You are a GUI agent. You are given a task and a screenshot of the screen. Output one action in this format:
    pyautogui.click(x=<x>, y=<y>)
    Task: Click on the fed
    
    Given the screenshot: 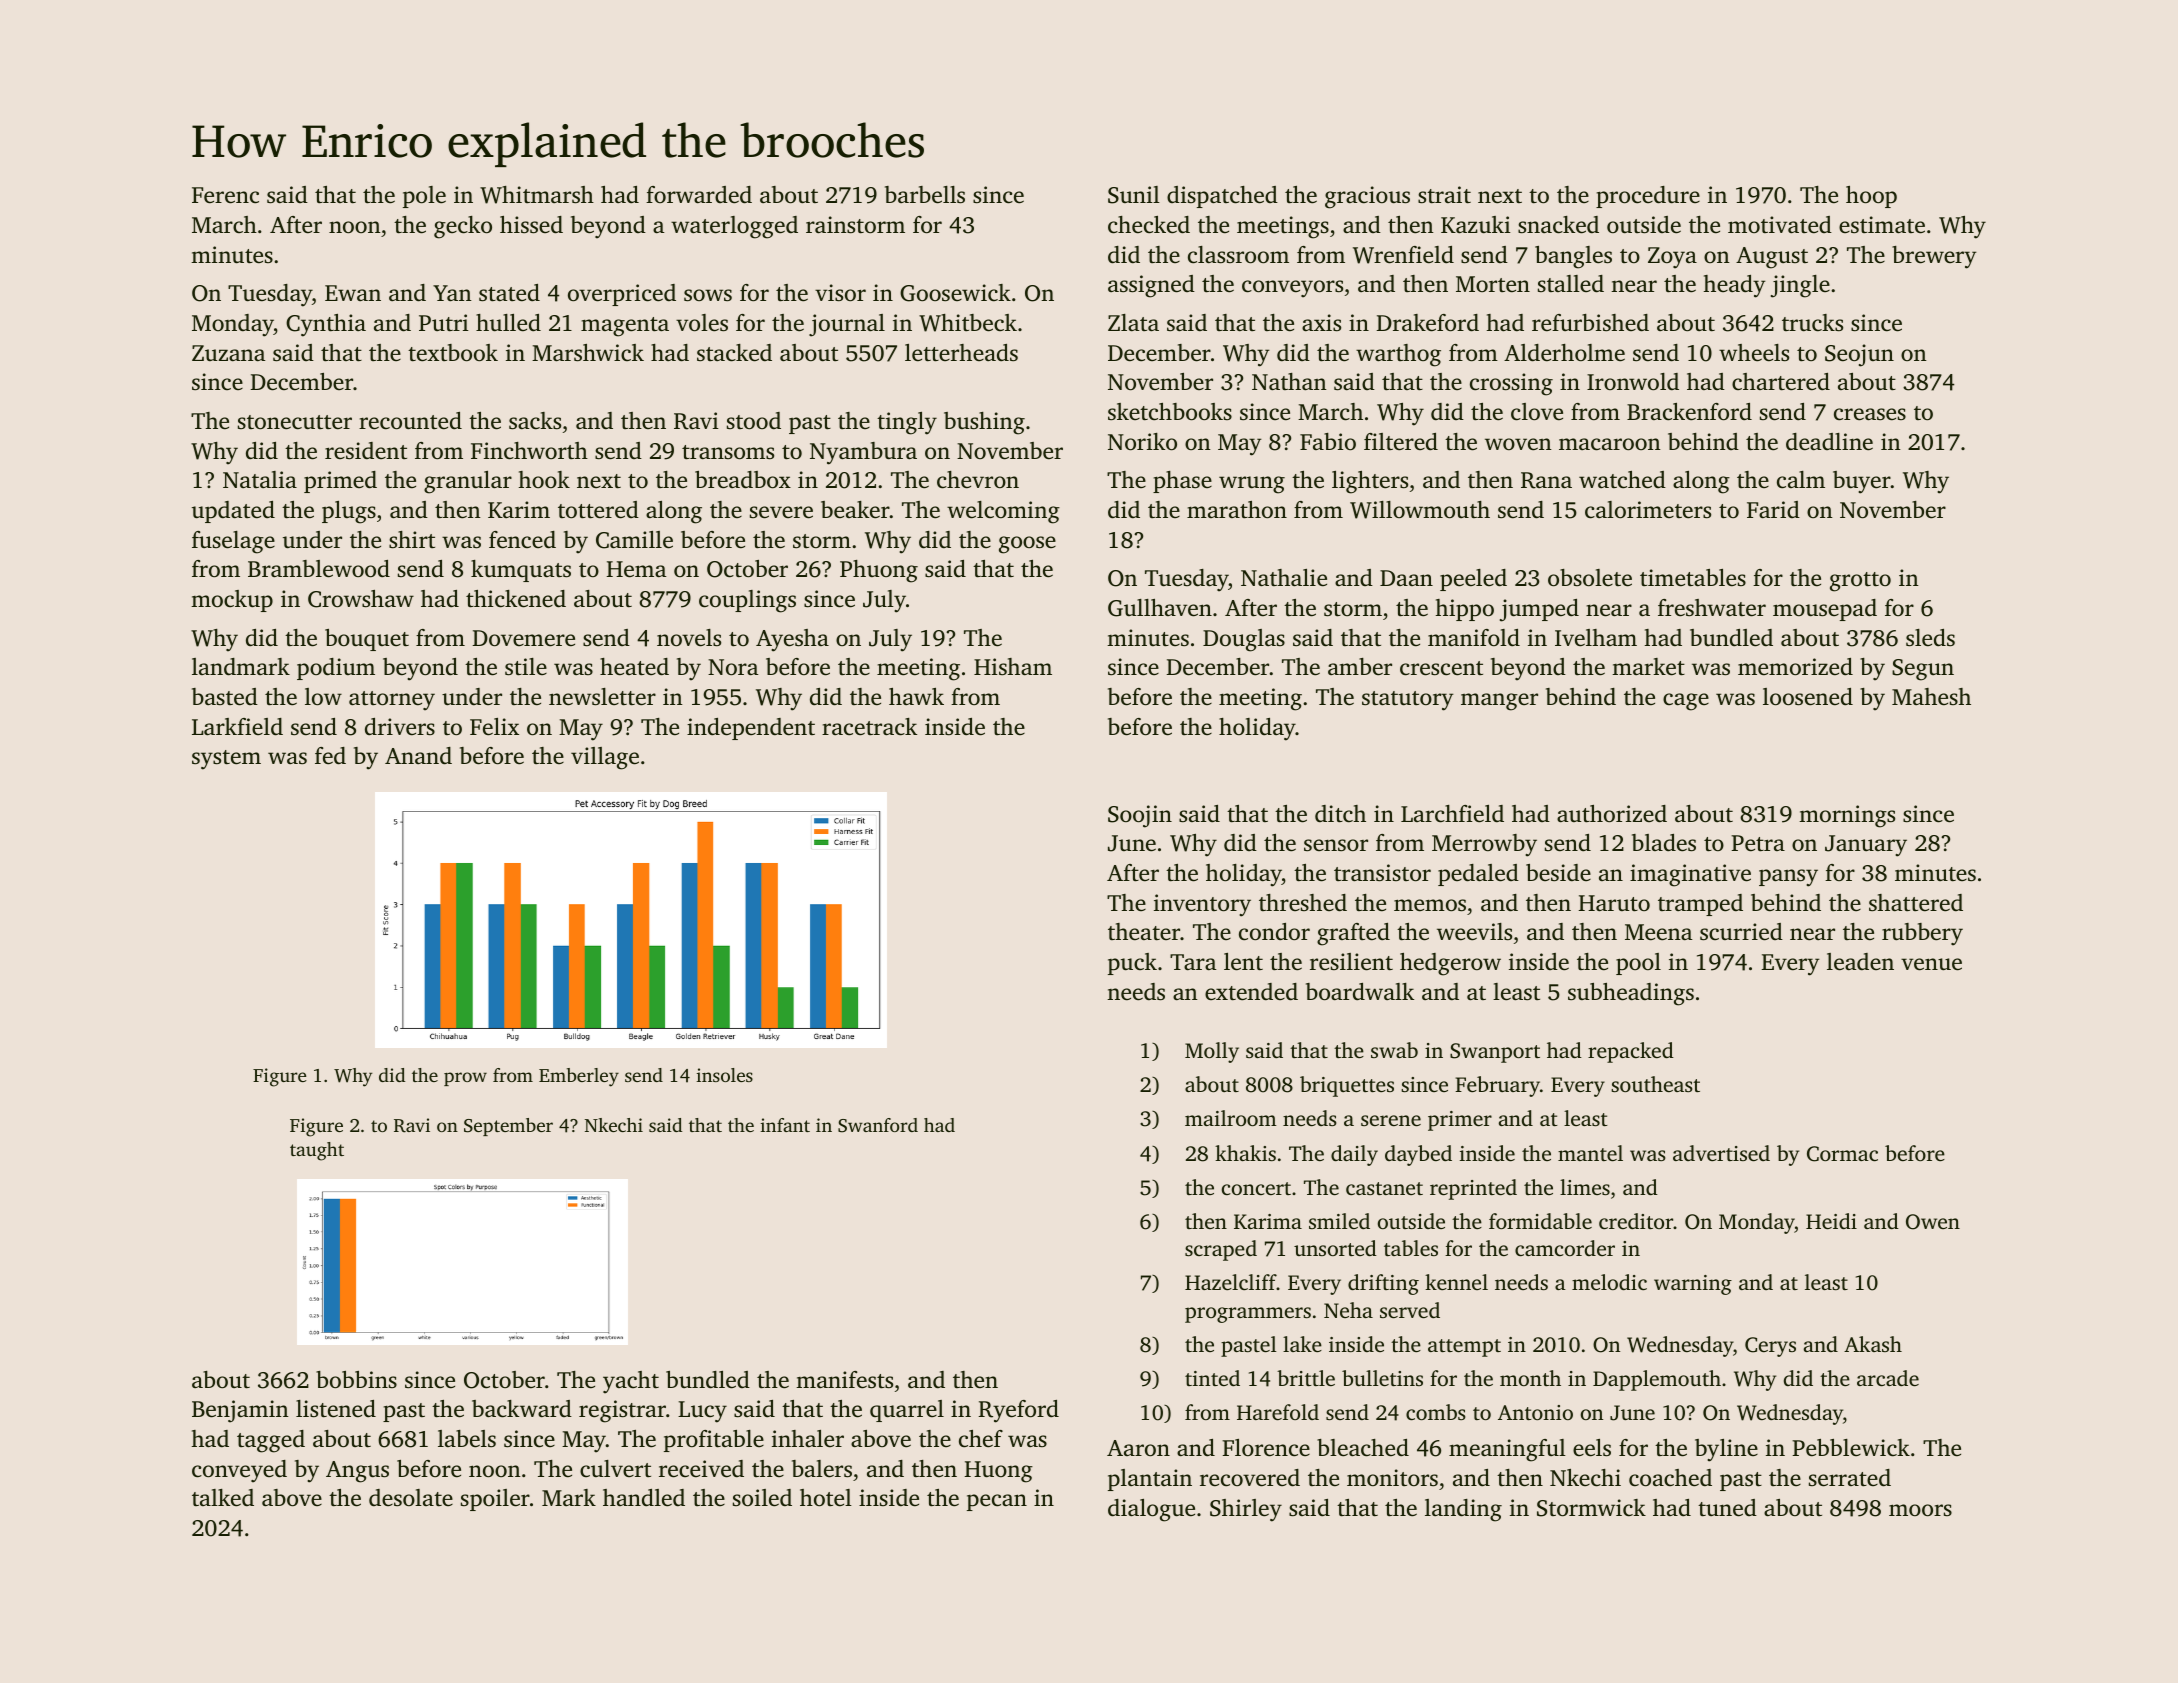 What is the action you would take?
    pyautogui.click(x=330, y=756)
